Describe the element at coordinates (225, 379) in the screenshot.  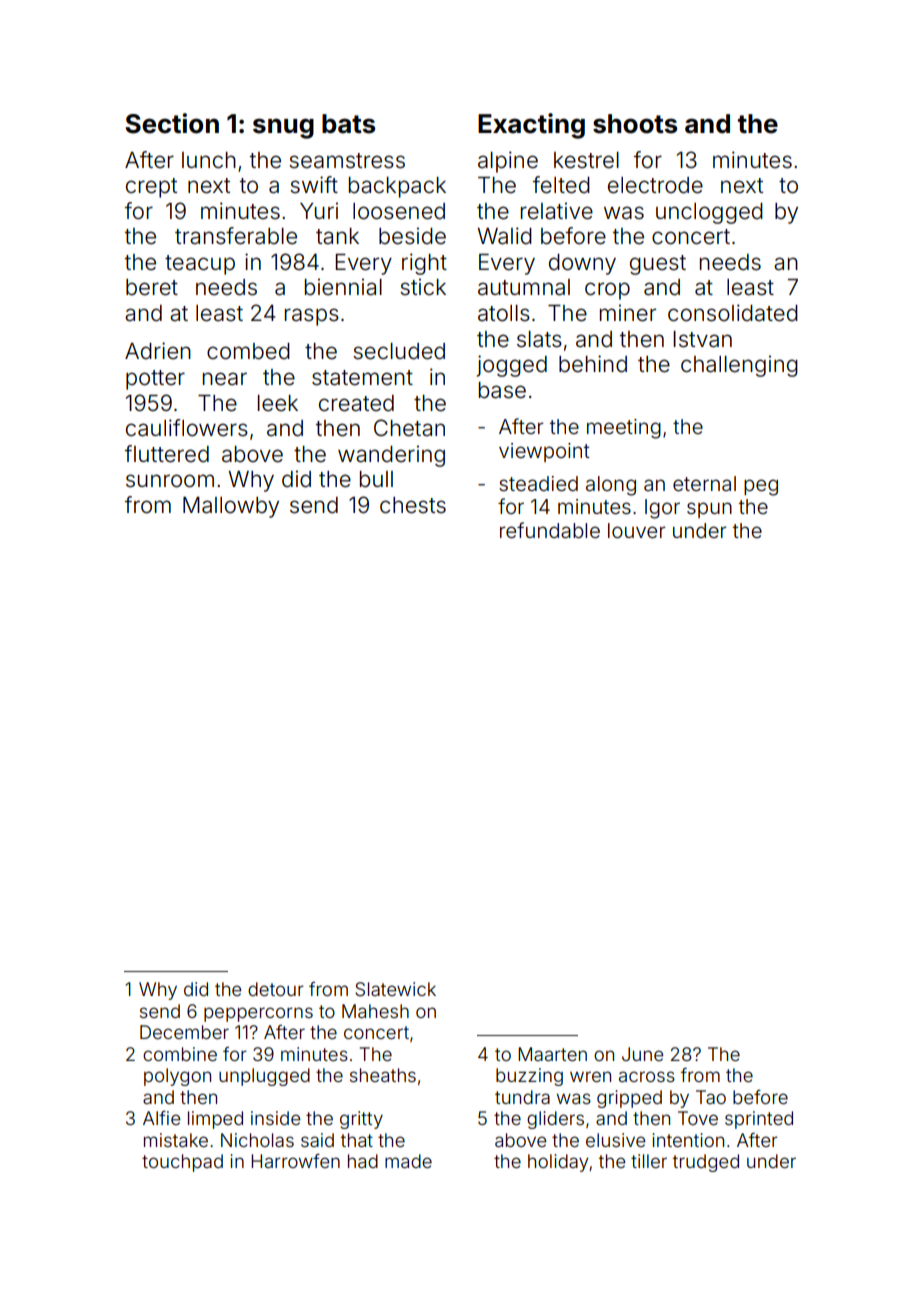
I see `near` at that location.
